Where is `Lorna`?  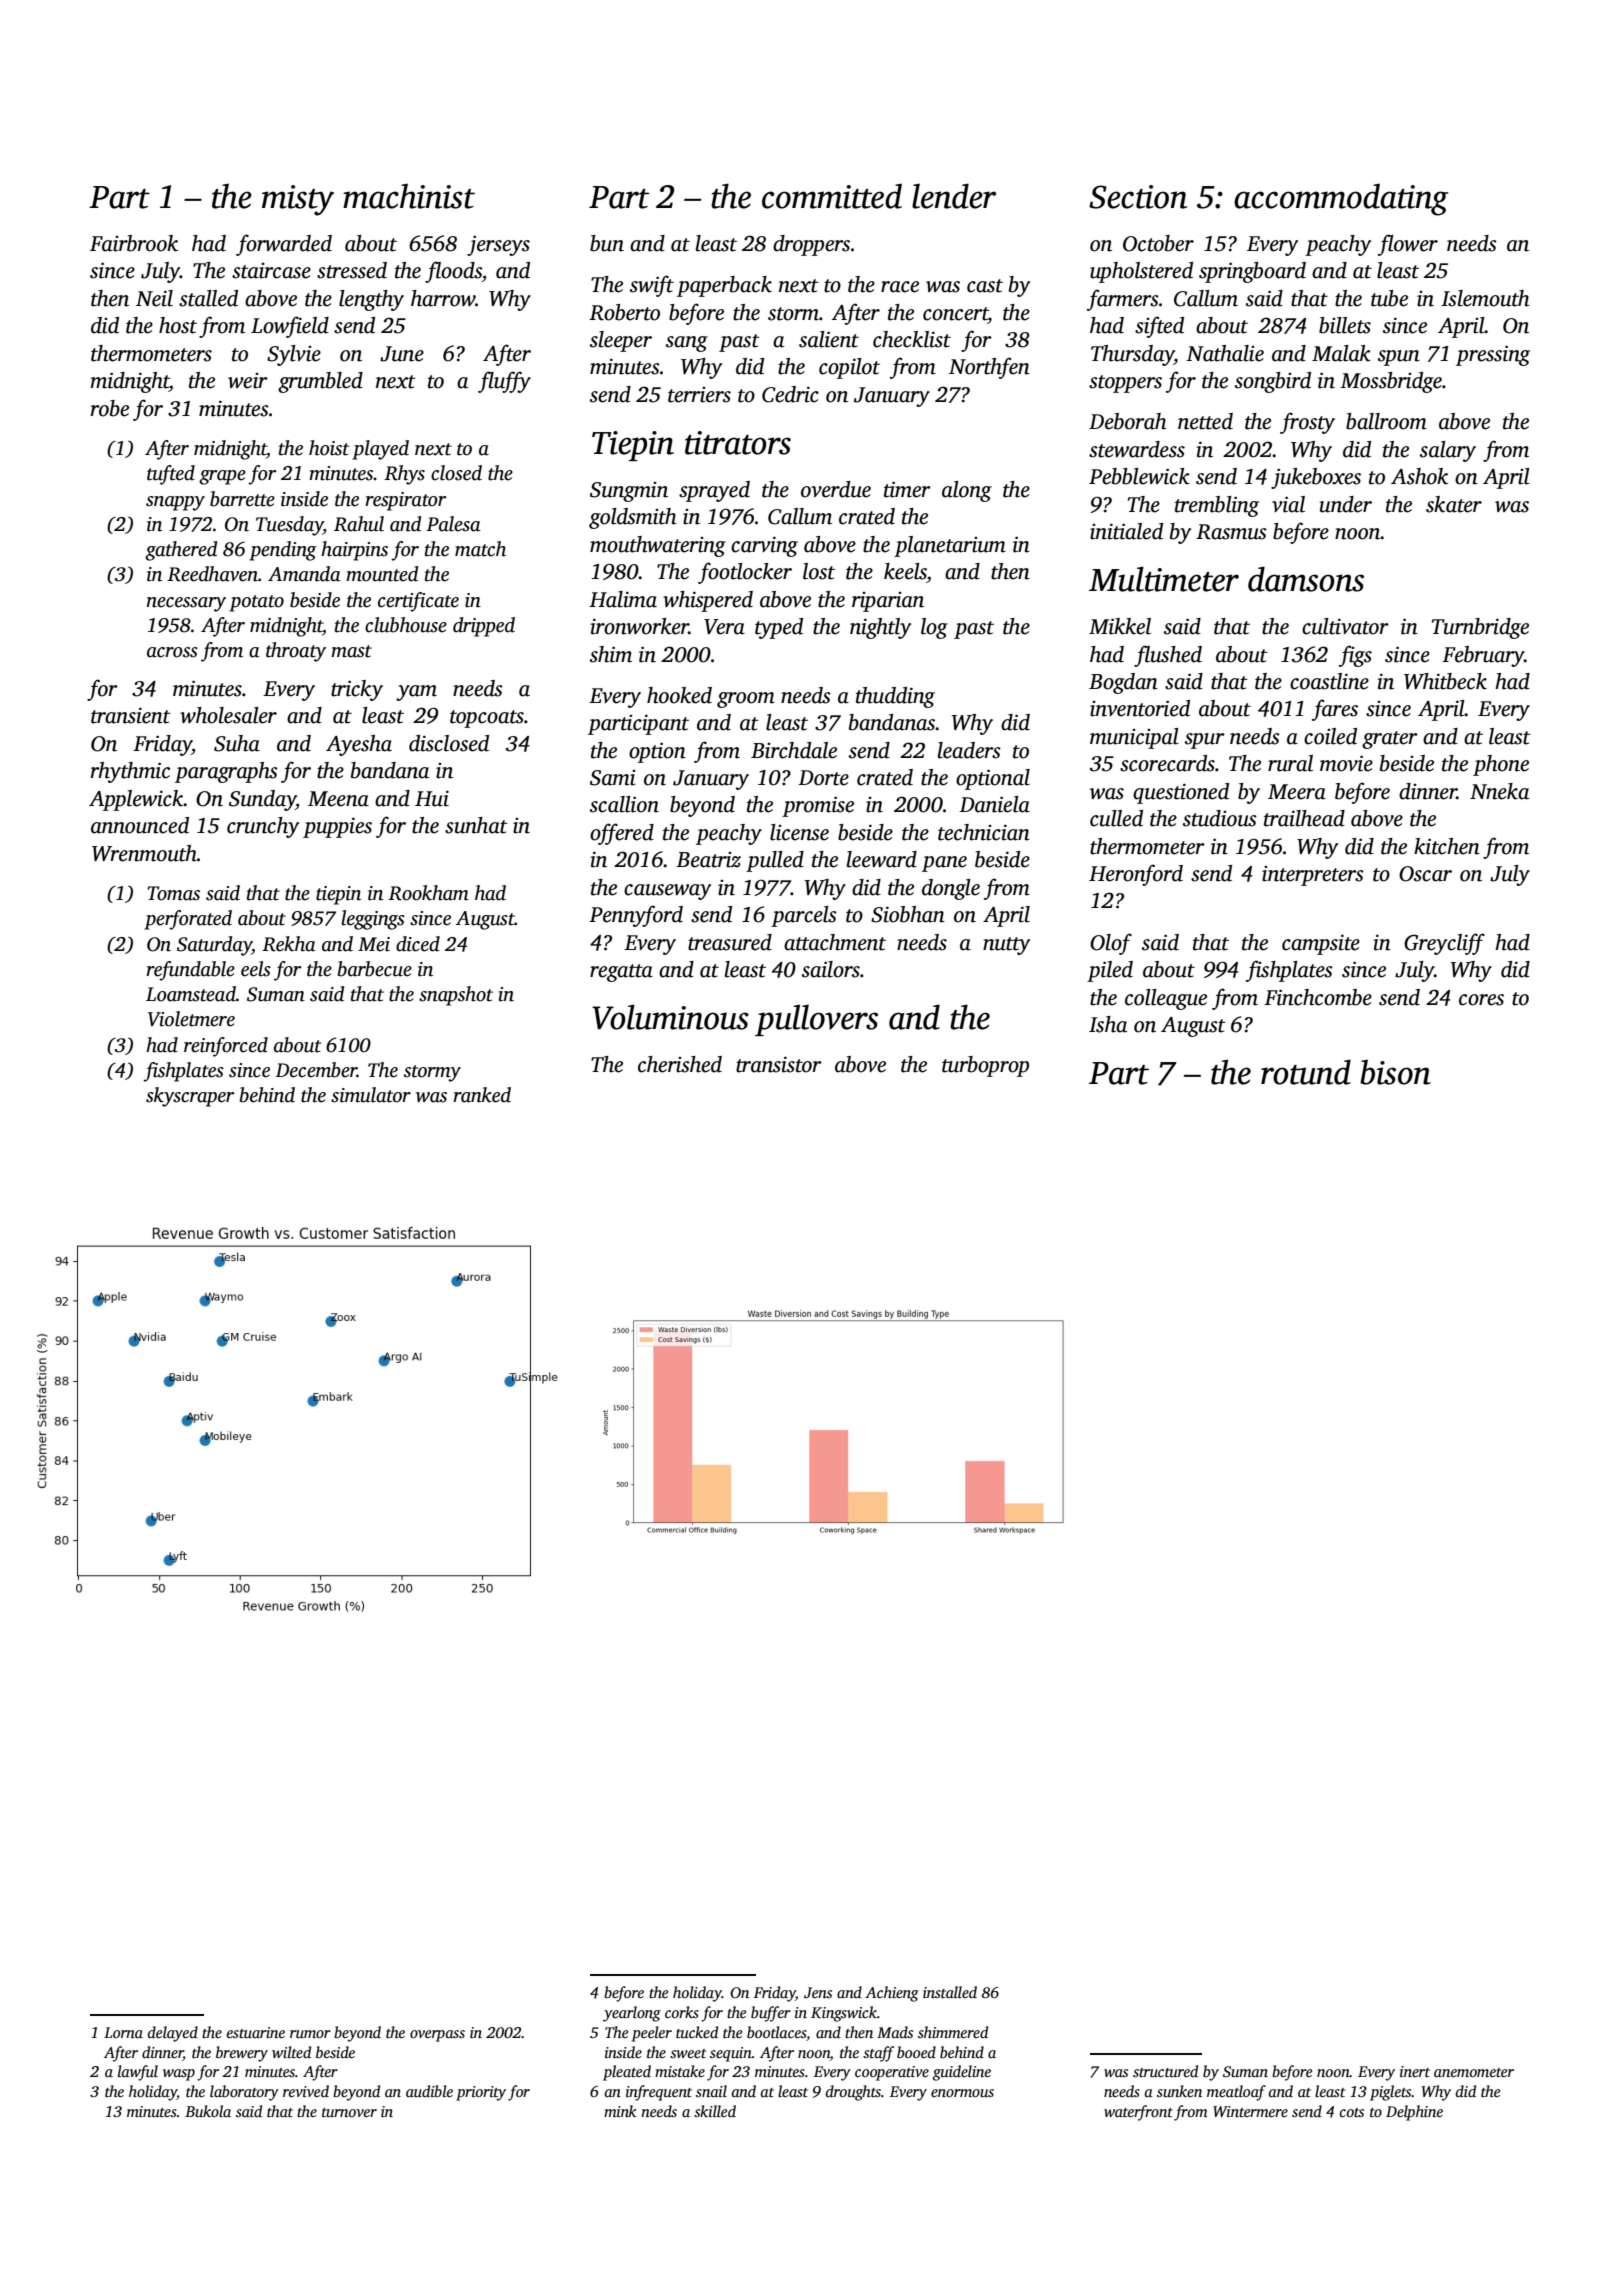
Lorna is located at coordinates (123, 2032).
